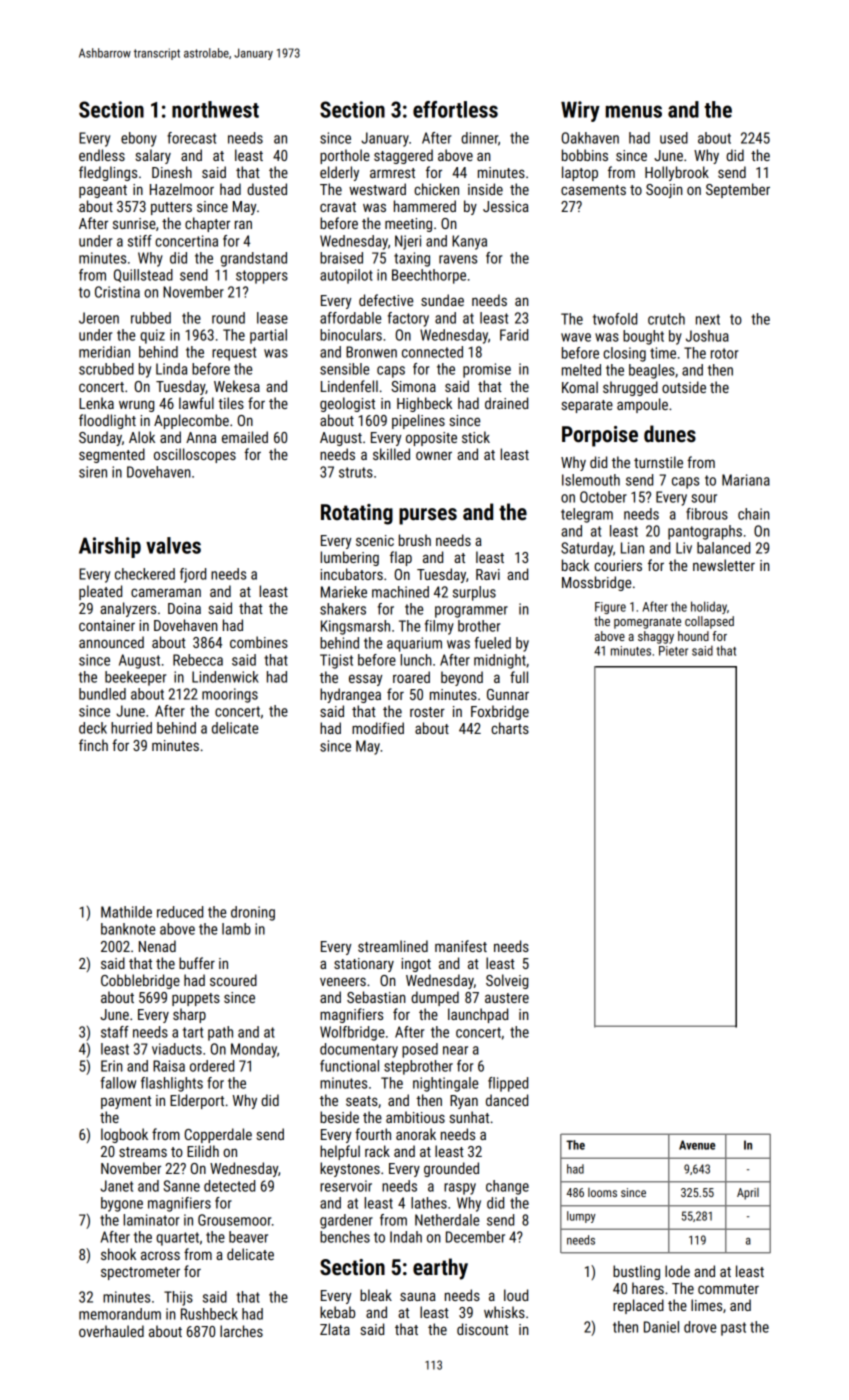  What do you see at coordinates (378, 728) in the screenshot?
I see `modified` at bounding box center [378, 728].
